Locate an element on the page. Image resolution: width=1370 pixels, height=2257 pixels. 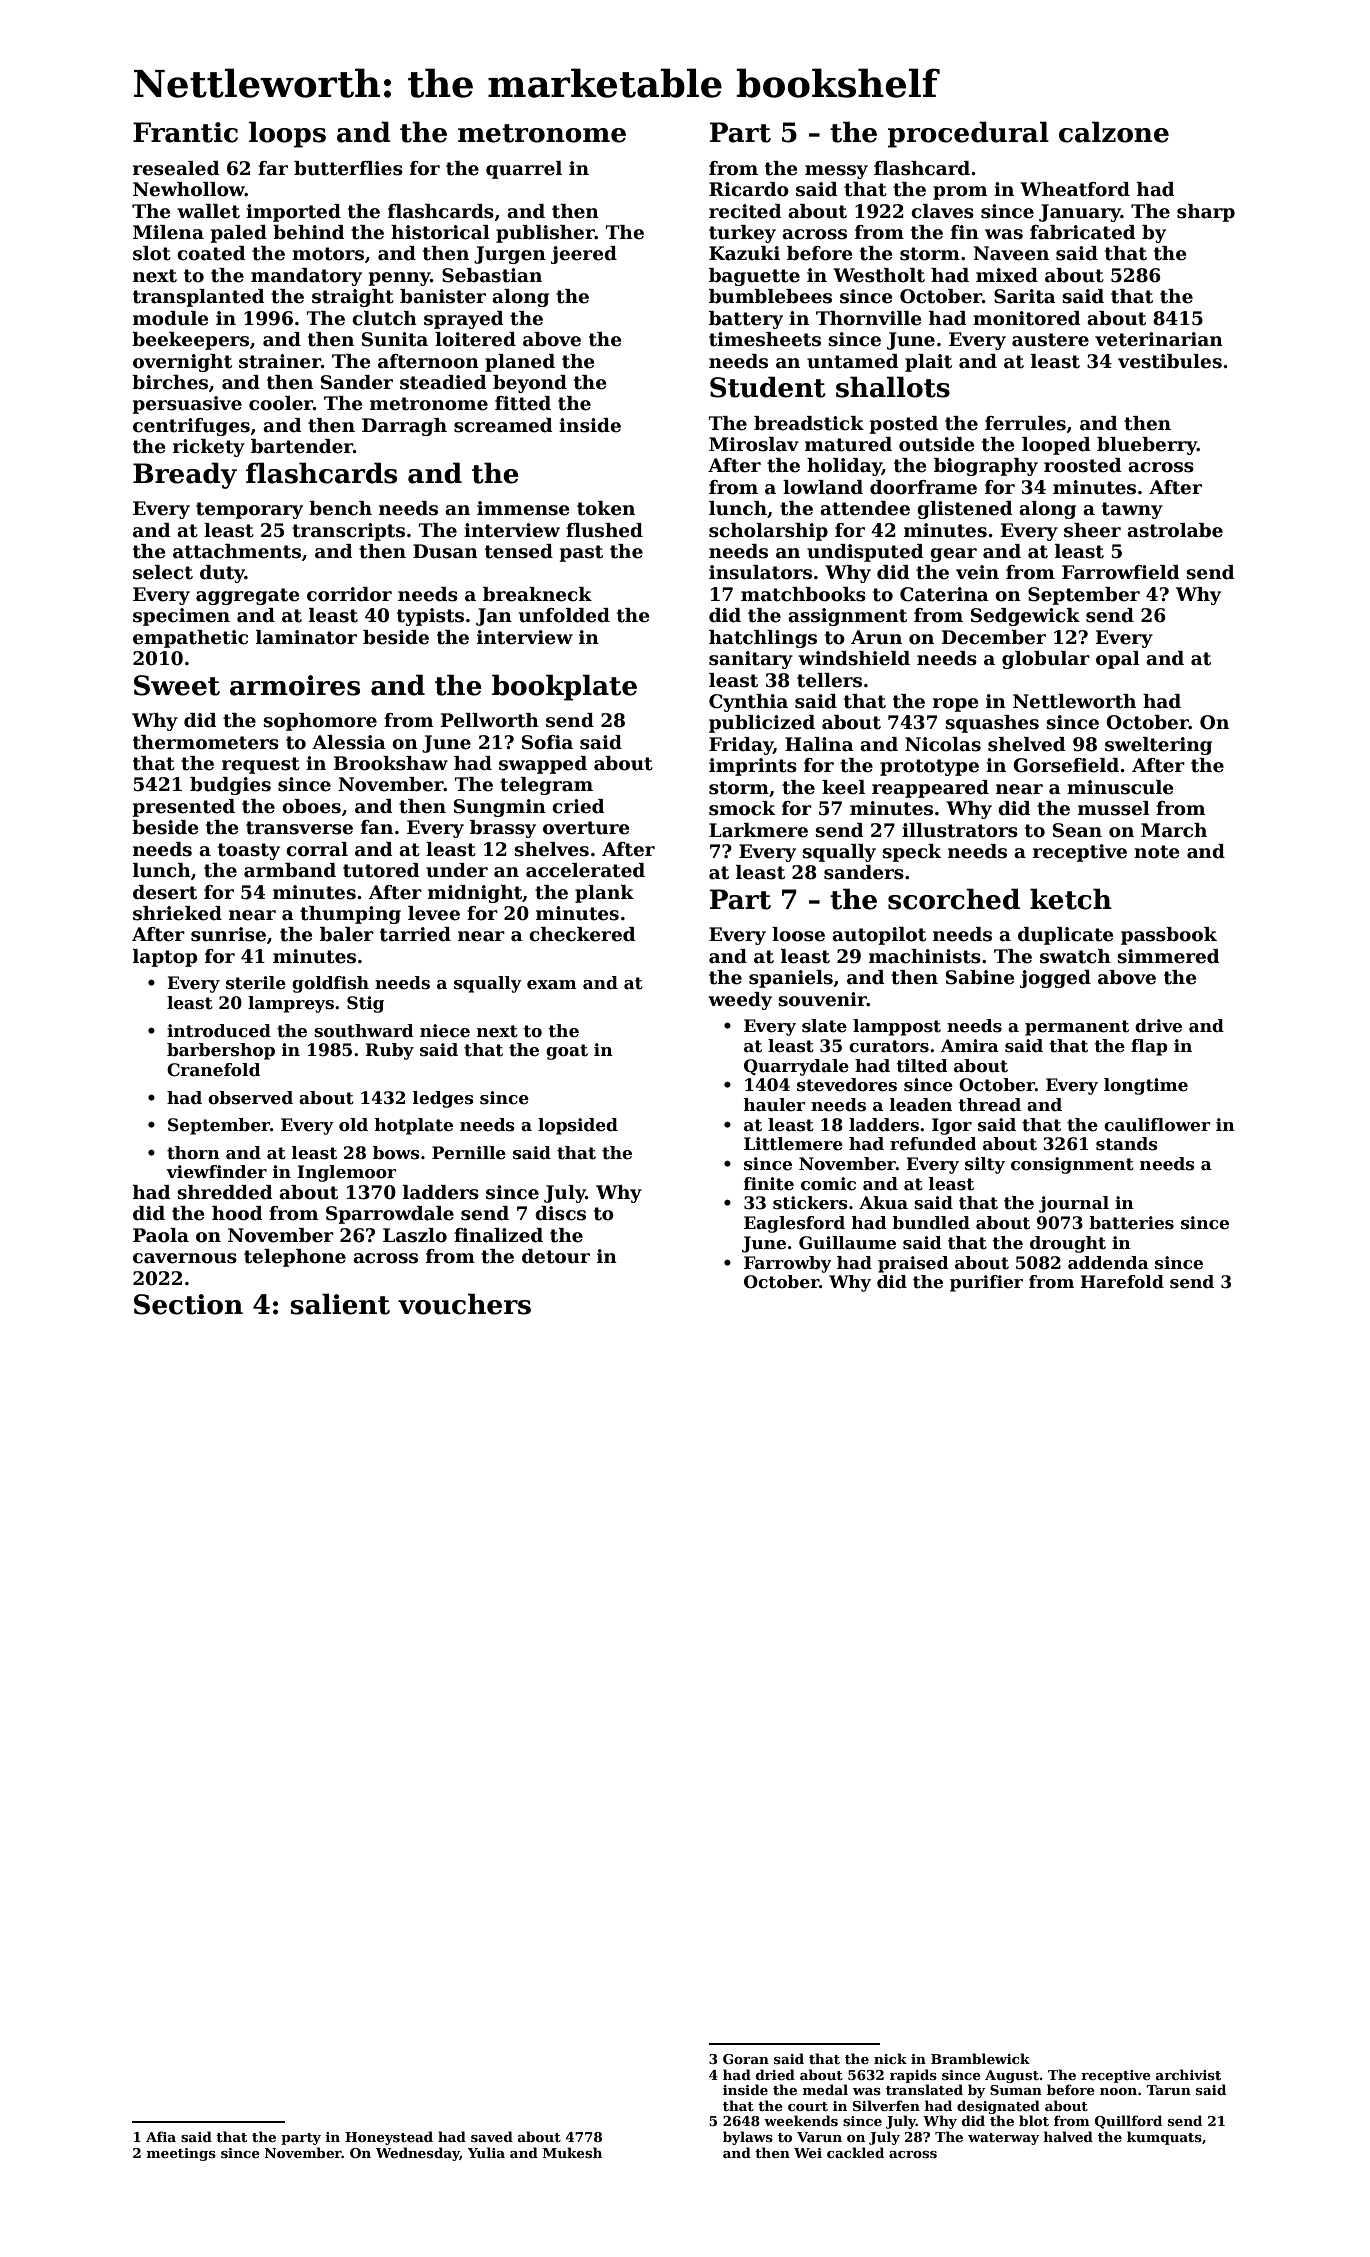
southward is located at coordinates (364, 1031).
